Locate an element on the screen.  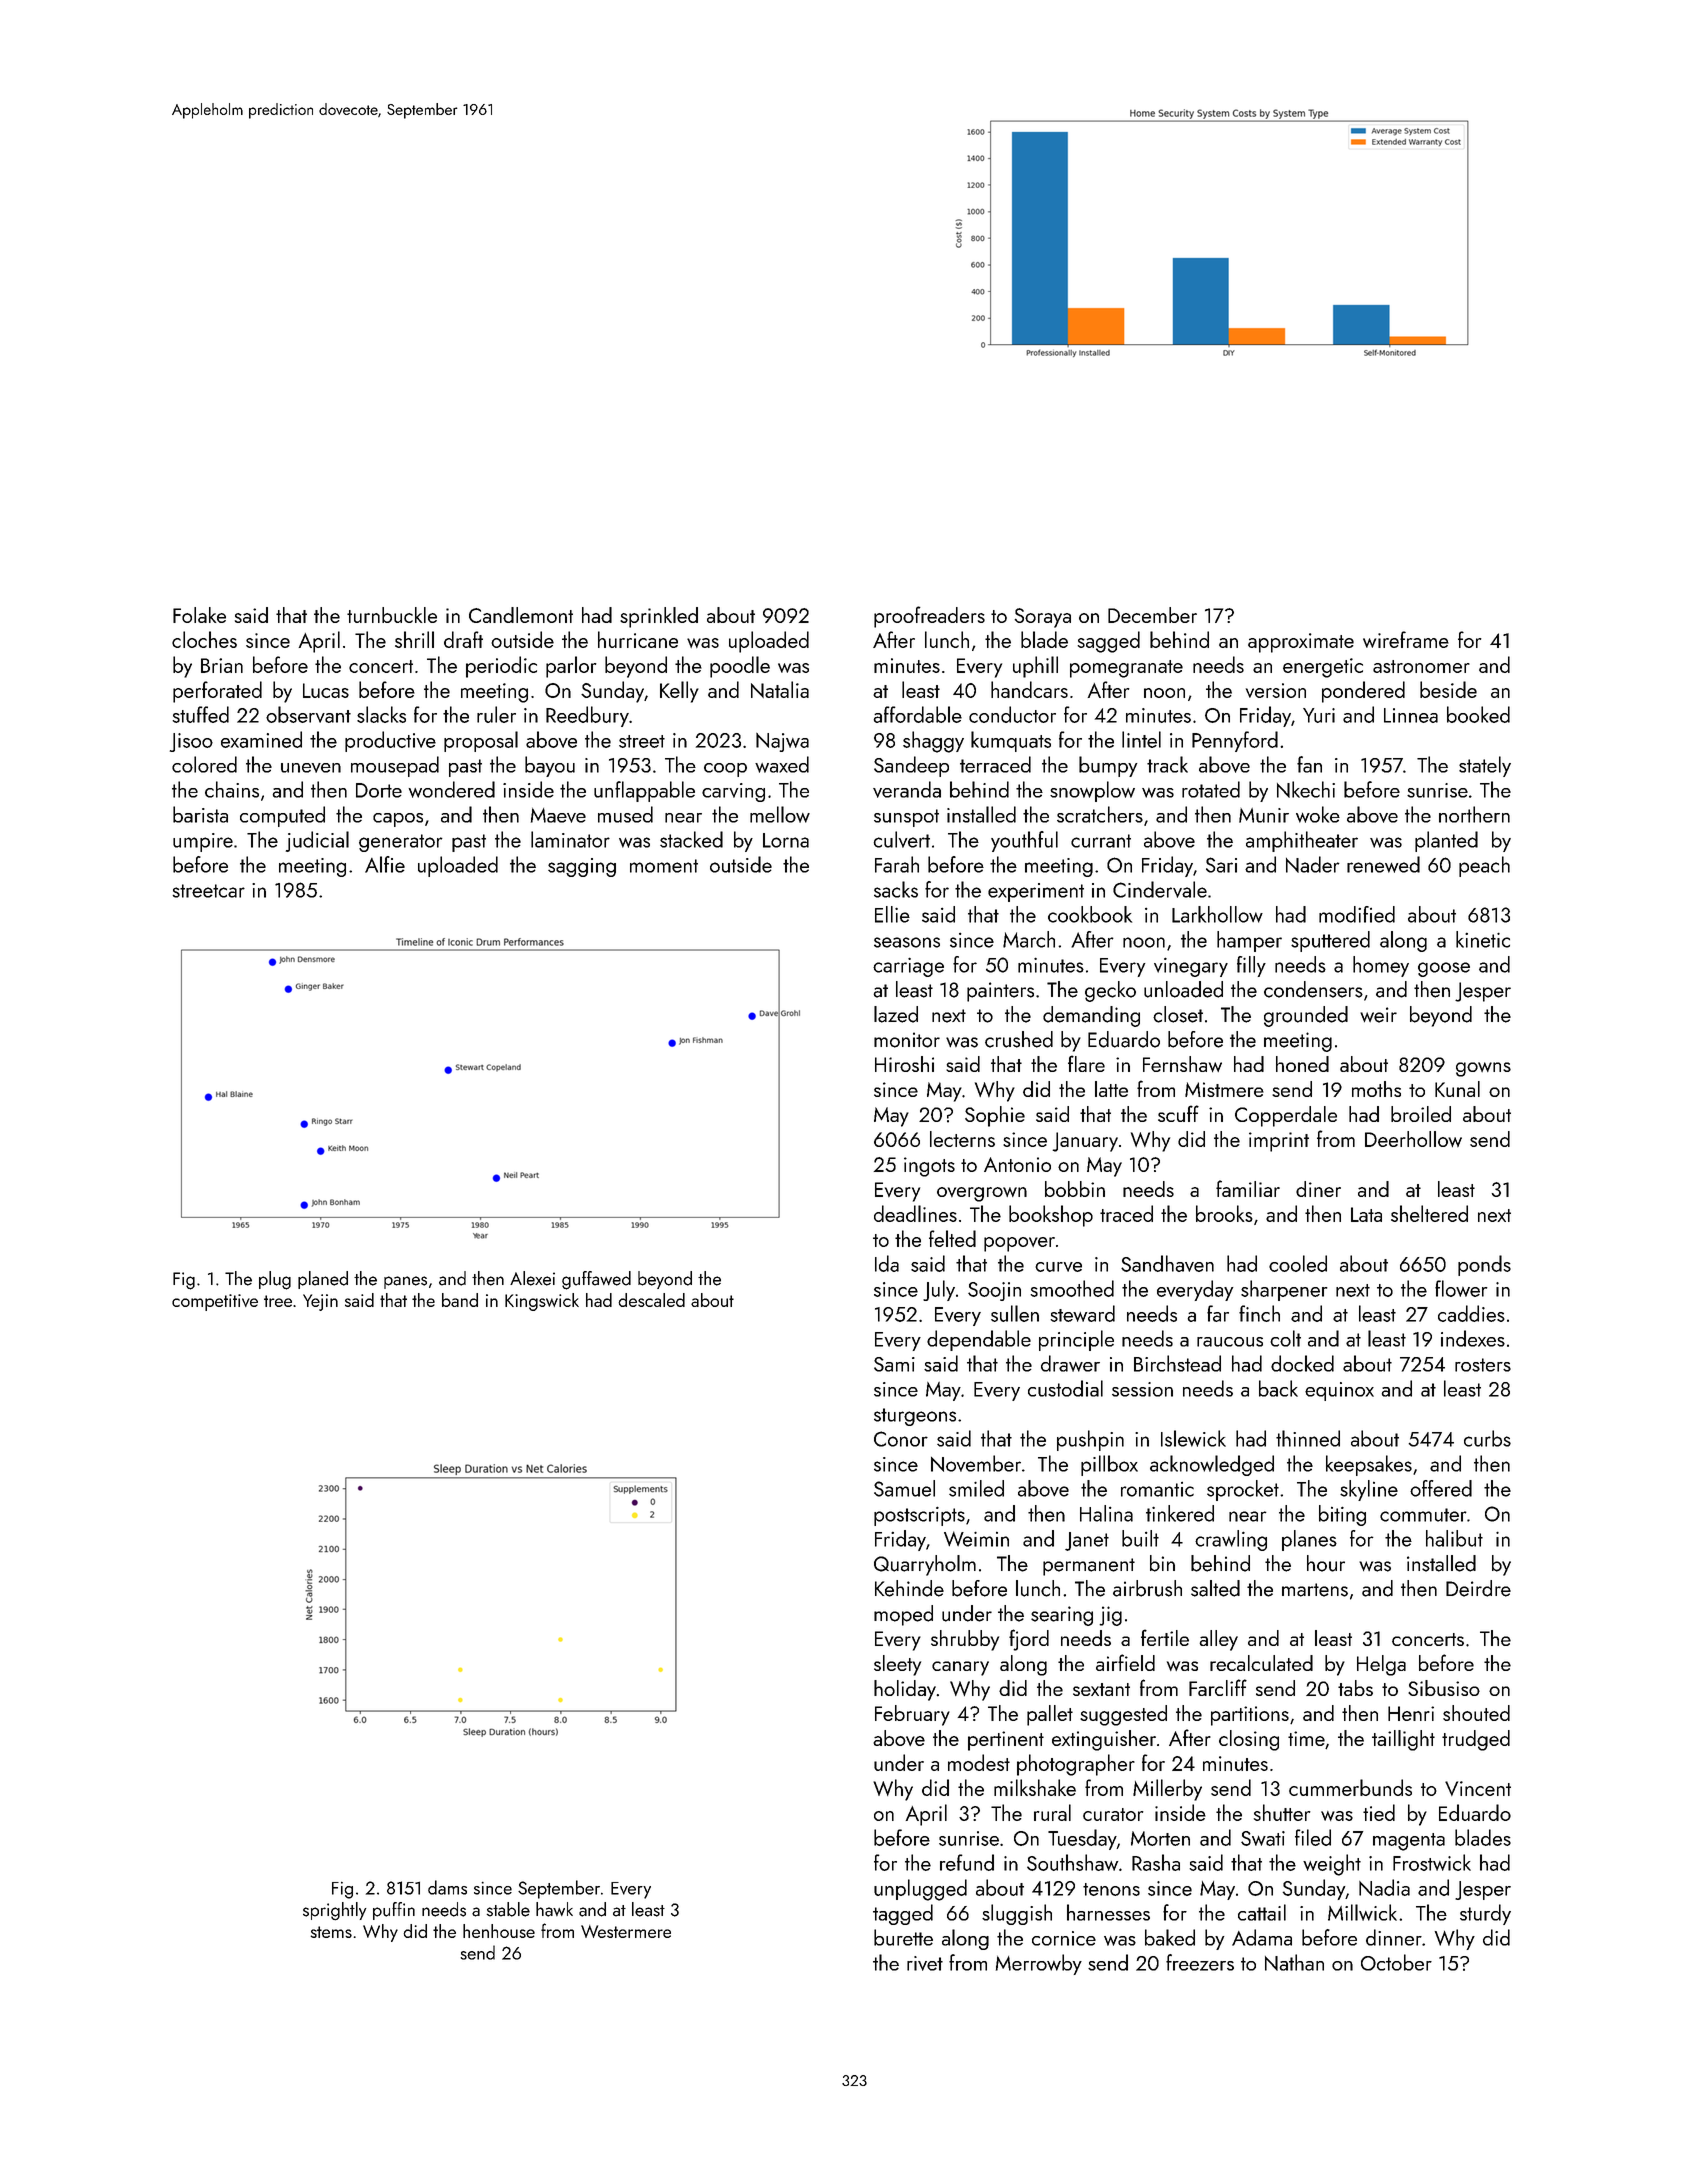
dinner is located at coordinates (1394, 1937).
